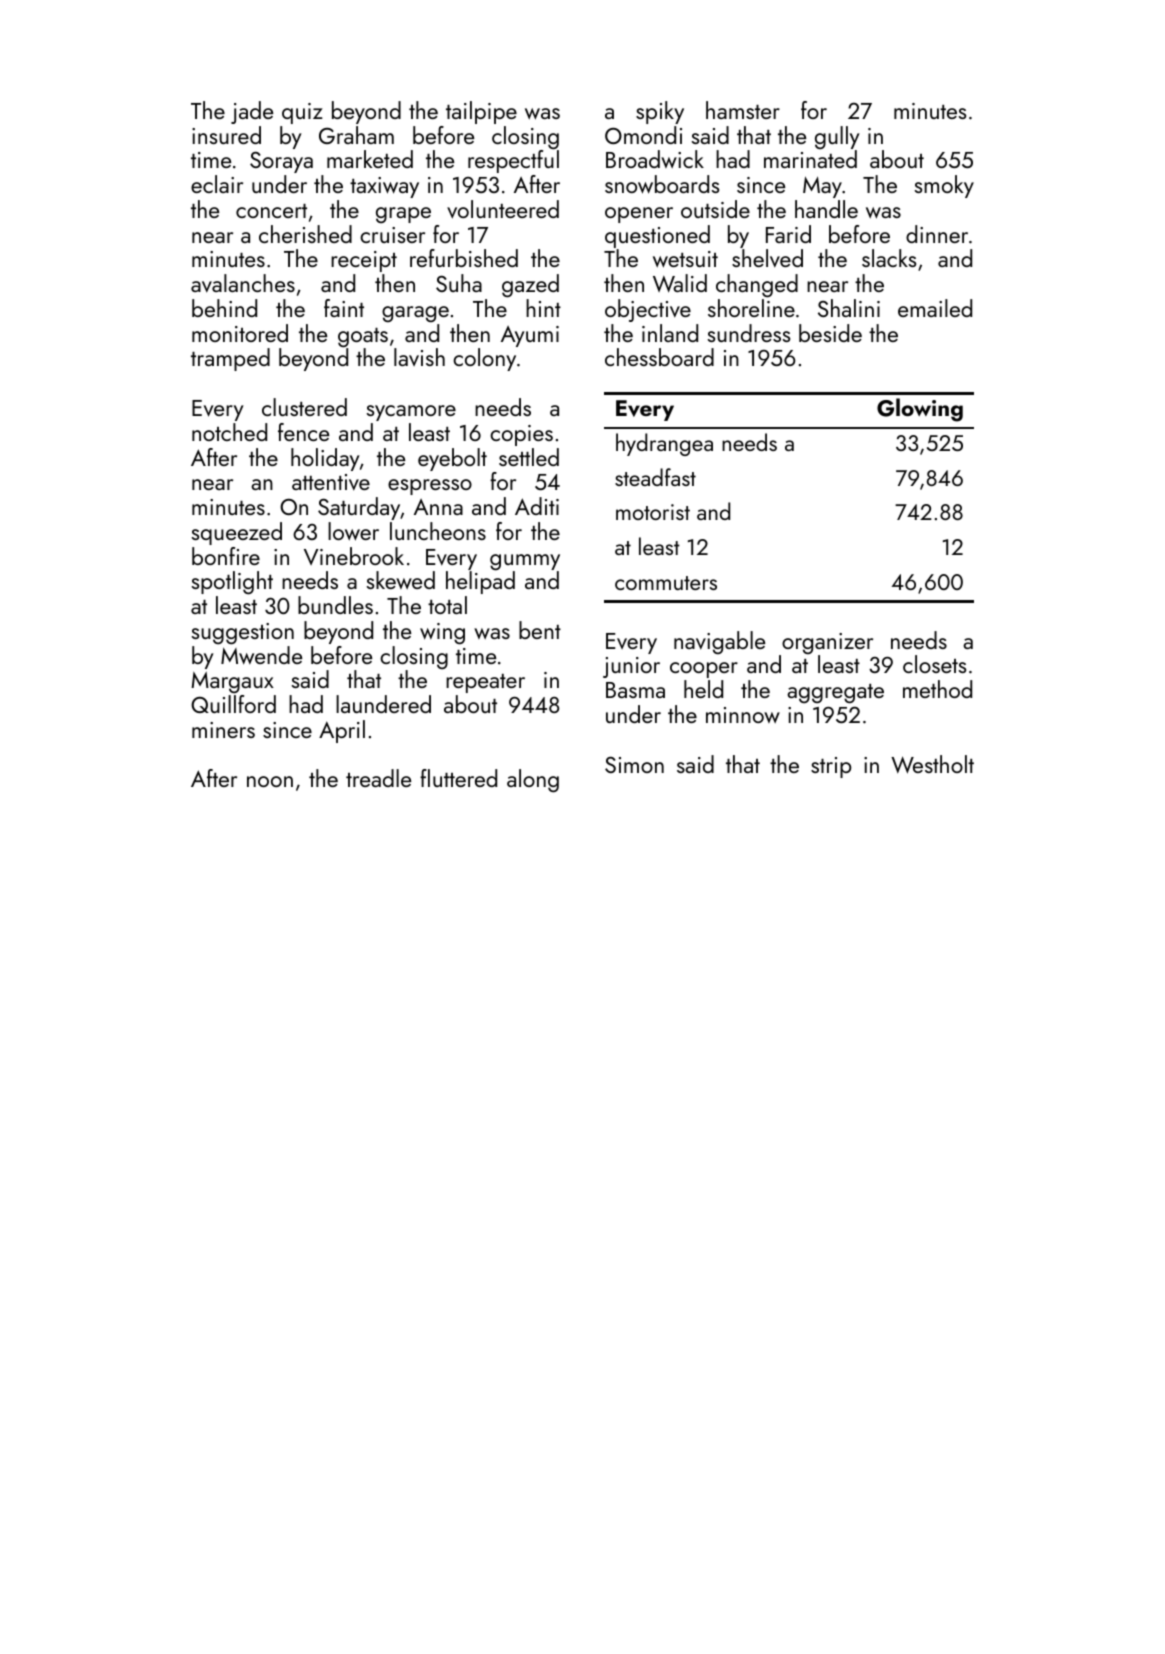 The image size is (1165, 1654). Describe the element at coordinates (240, 333) in the page. I see `monitored` at that location.
